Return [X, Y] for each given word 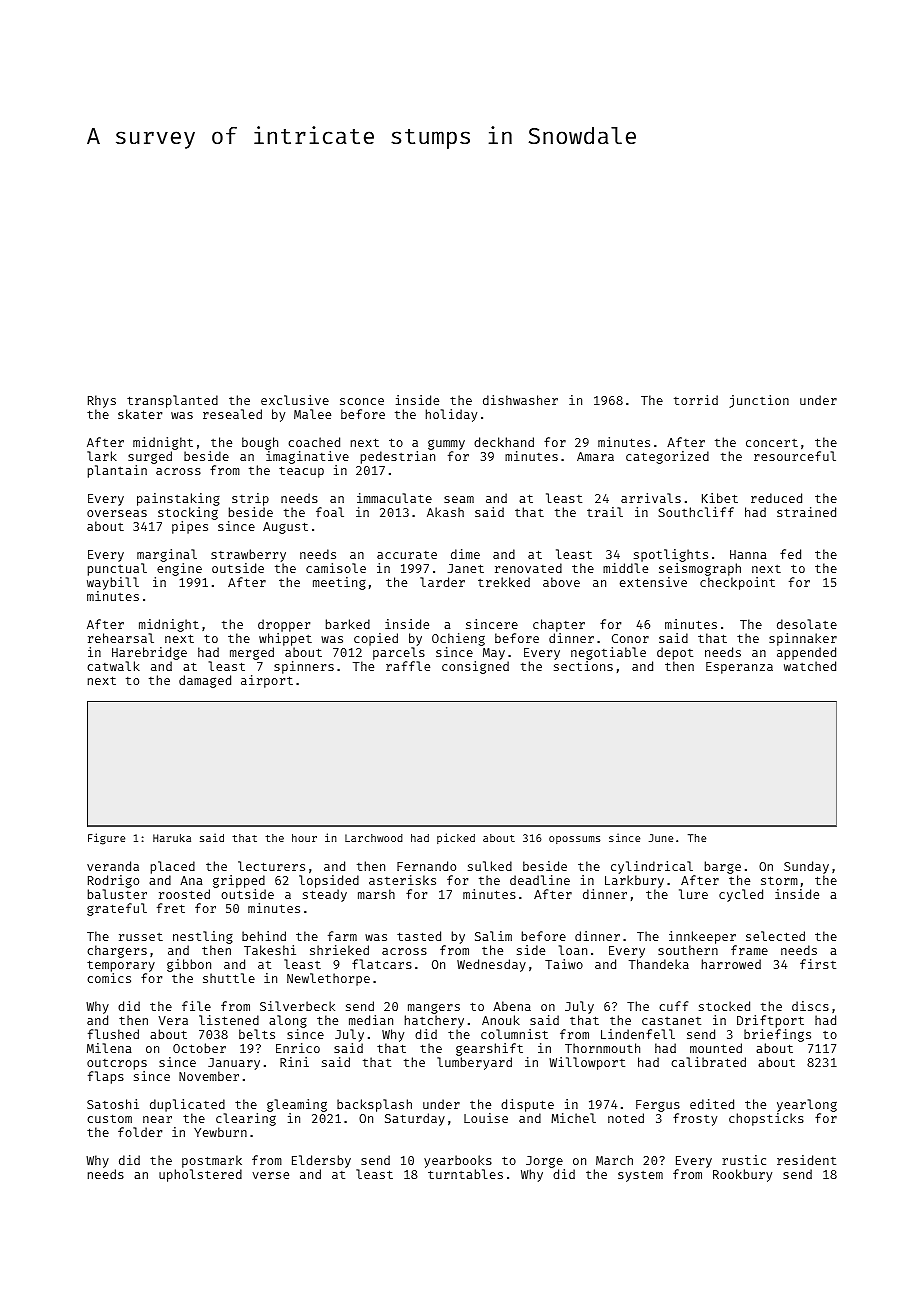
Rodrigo [113, 881]
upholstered [200, 1175]
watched [810, 666]
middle [625, 568]
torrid [696, 400]
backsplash [374, 1105]
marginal [167, 555]
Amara [595, 456]
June [661, 838]
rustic [744, 1160]
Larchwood [374, 838]
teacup [301, 472]
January [234, 1064]
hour [304, 838]
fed [790, 554]
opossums [574, 840]
